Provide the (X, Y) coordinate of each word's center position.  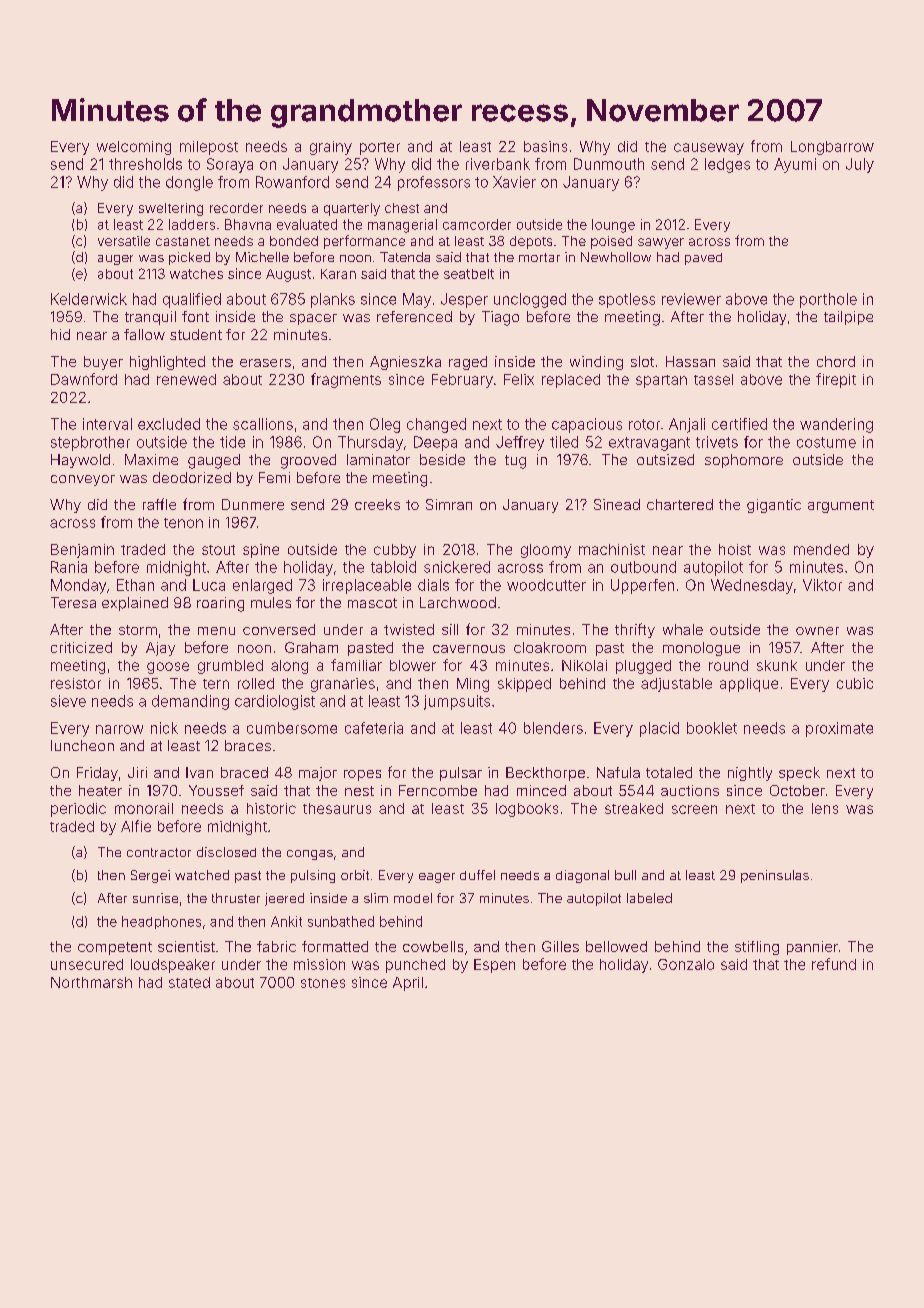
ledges (727, 165)
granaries (343, 685)
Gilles (560, 946)
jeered (284, 899)
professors (434, 183)
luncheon (82, 745)
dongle (189, 183)
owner (817, 631)
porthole (828, 300)
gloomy (546, 551)
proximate (839, 729)
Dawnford (84, 379)
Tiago (500, 318)
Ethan (135, 585)
